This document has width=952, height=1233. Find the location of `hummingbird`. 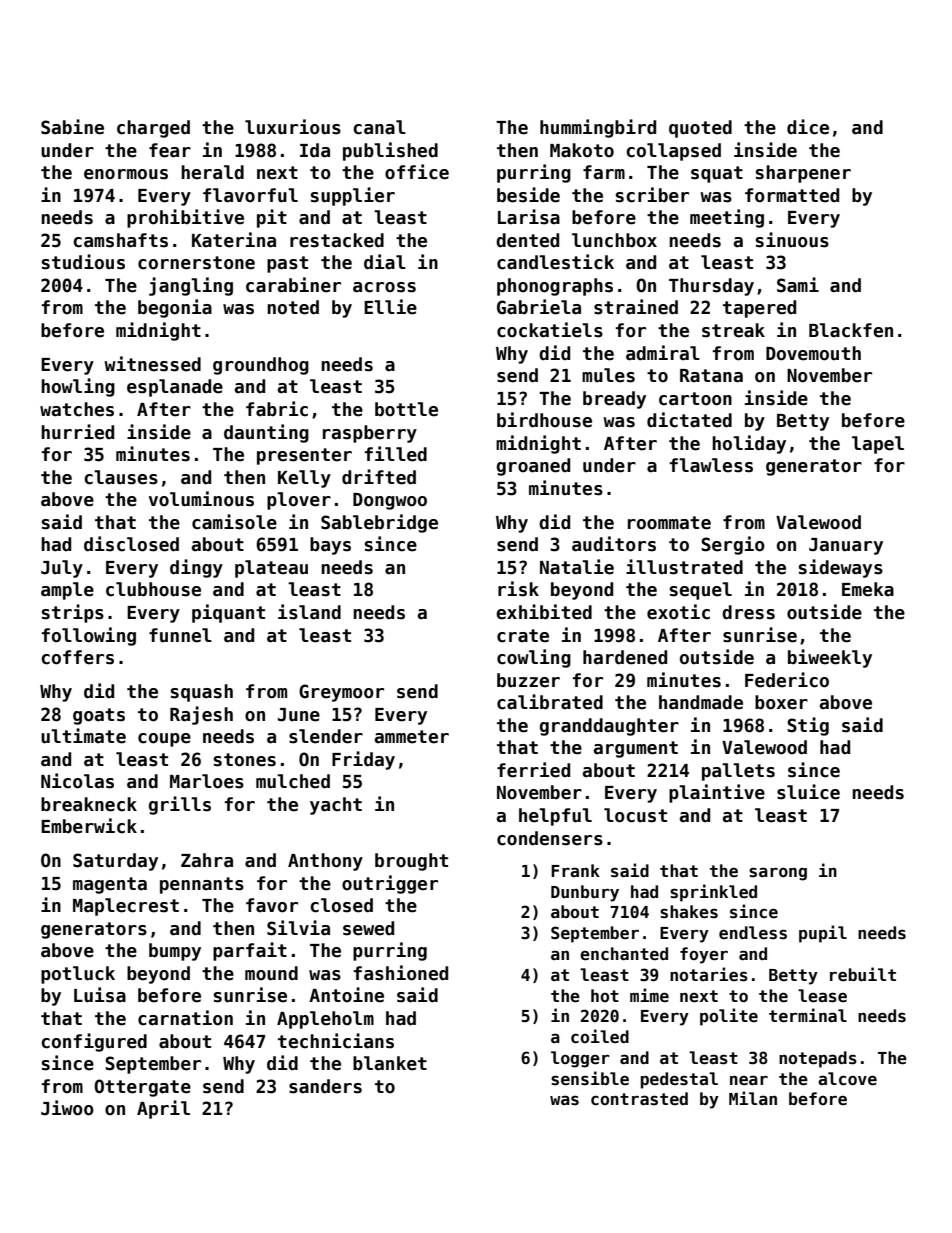

hummingbird is located at coordinates (598, 128).
